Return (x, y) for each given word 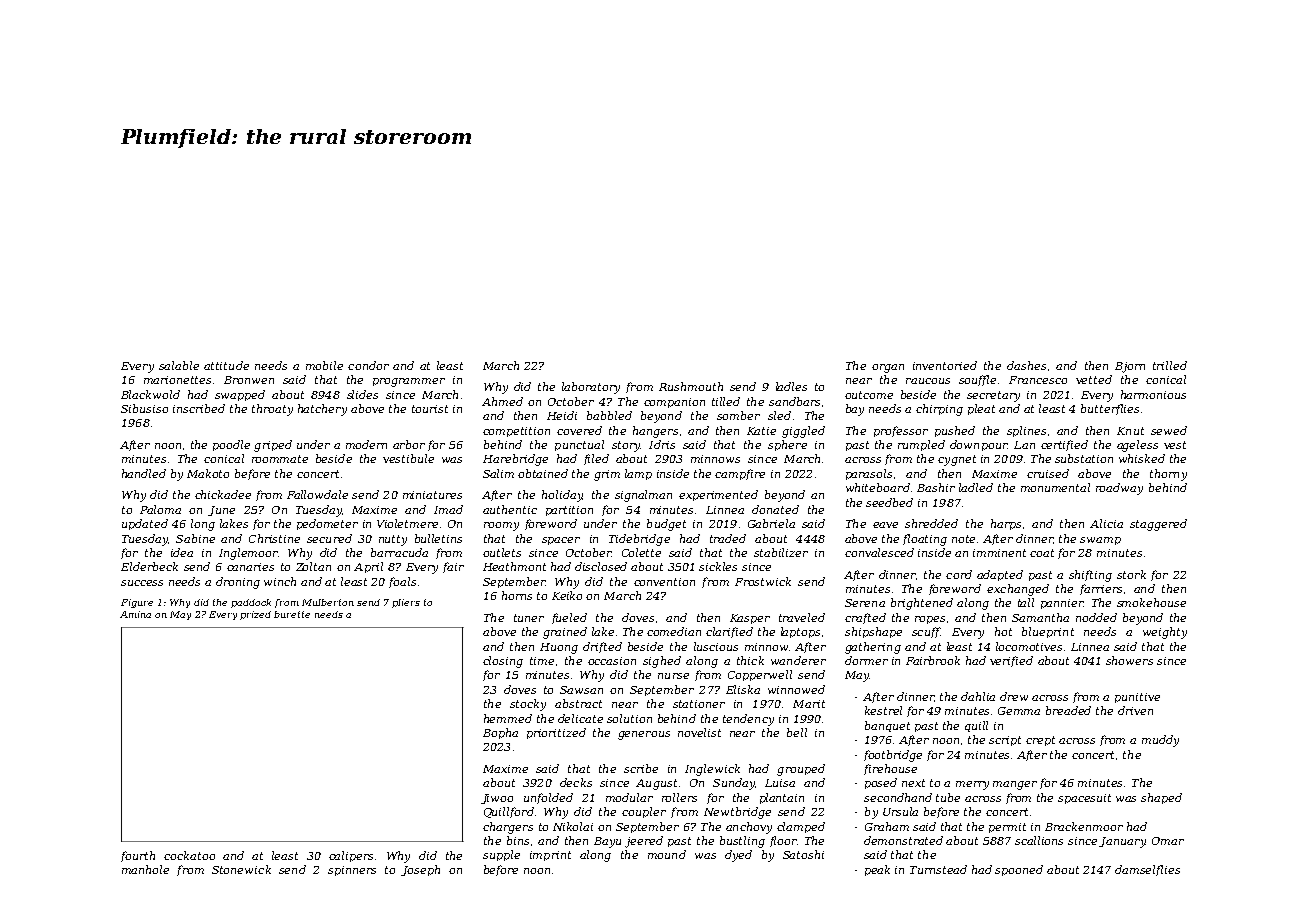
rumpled (921, 445)
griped (273, 446)
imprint (550, 856)
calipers (351, 856)
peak (877, 870)
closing (503, 662)
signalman (643, 496)
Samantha (1040, 617)
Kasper (750, 619)
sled (779, 415)
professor (901, 431)
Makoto (208, 473)
